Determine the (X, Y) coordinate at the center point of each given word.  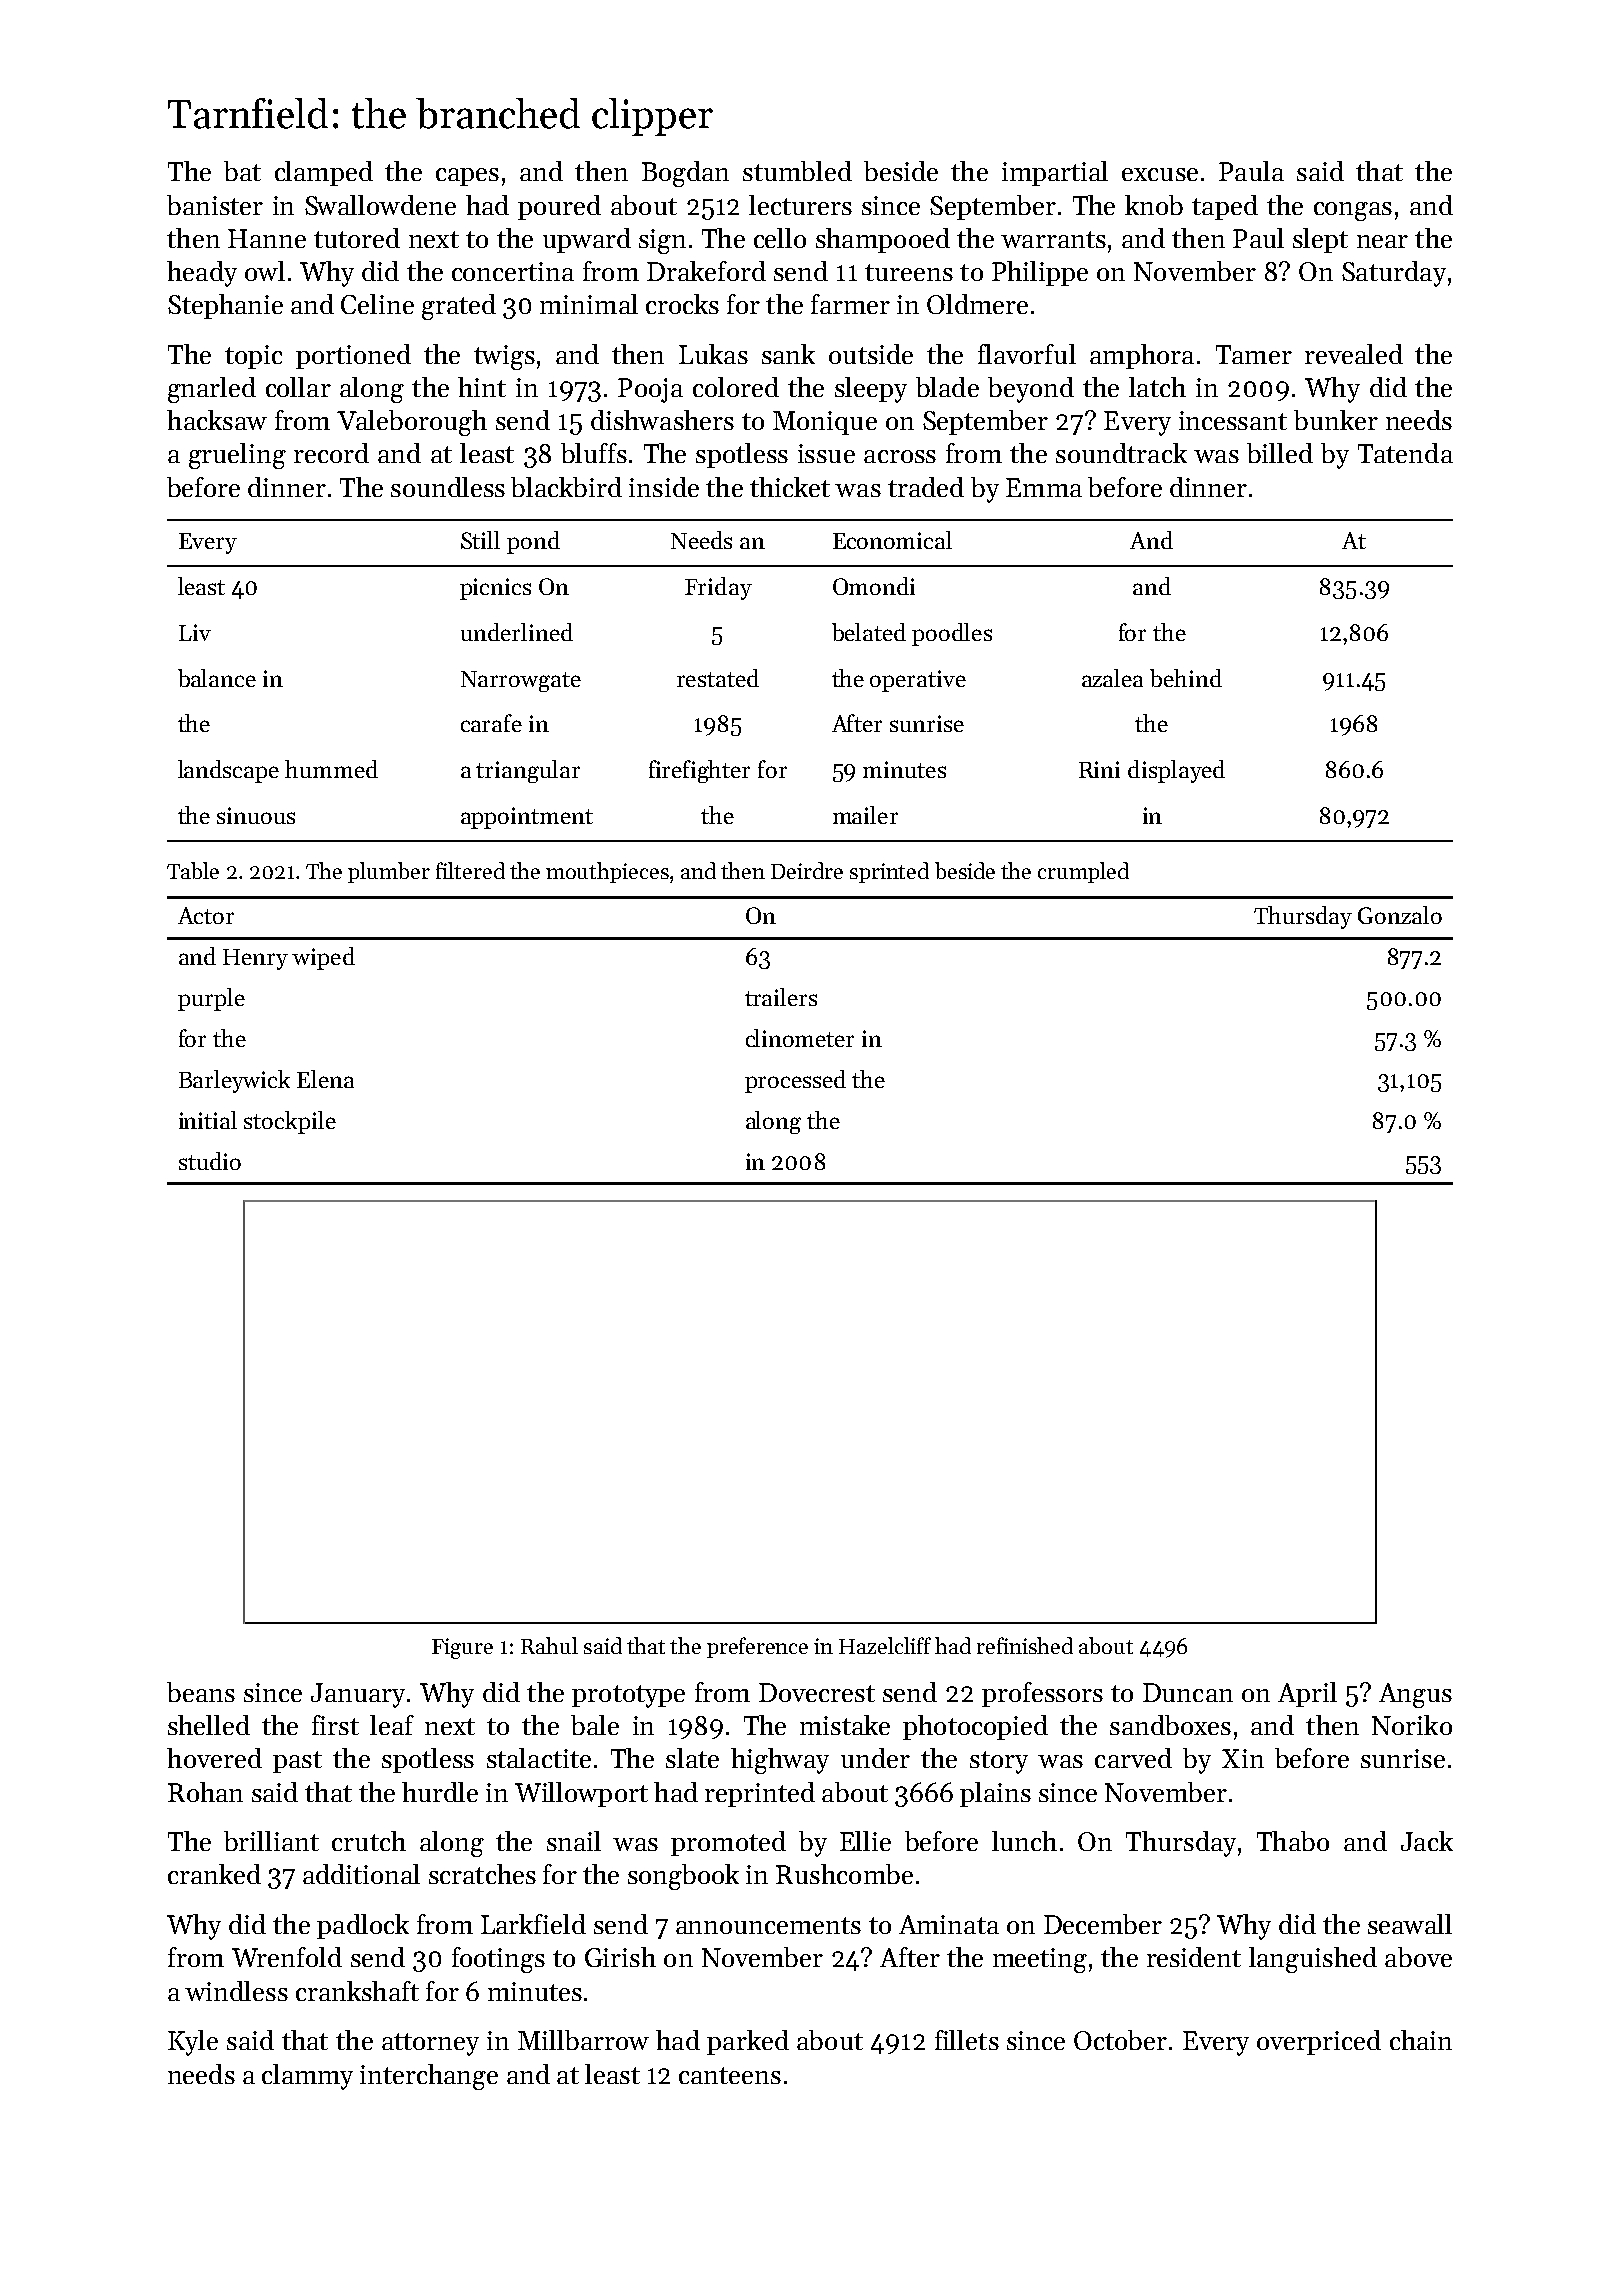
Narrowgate (521, 681)
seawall (1410, 1924)
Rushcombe (844, 1874)
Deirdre (807, 870)
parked (748, 2042)
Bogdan (685, 174)
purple (211, 999)
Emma (1044, 487)
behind (1186, 678)
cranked (214, 1874)
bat (242, 171)
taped (1225, 207)
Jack (1427, 1841)
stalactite (539, 1758)
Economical (892, 540)
